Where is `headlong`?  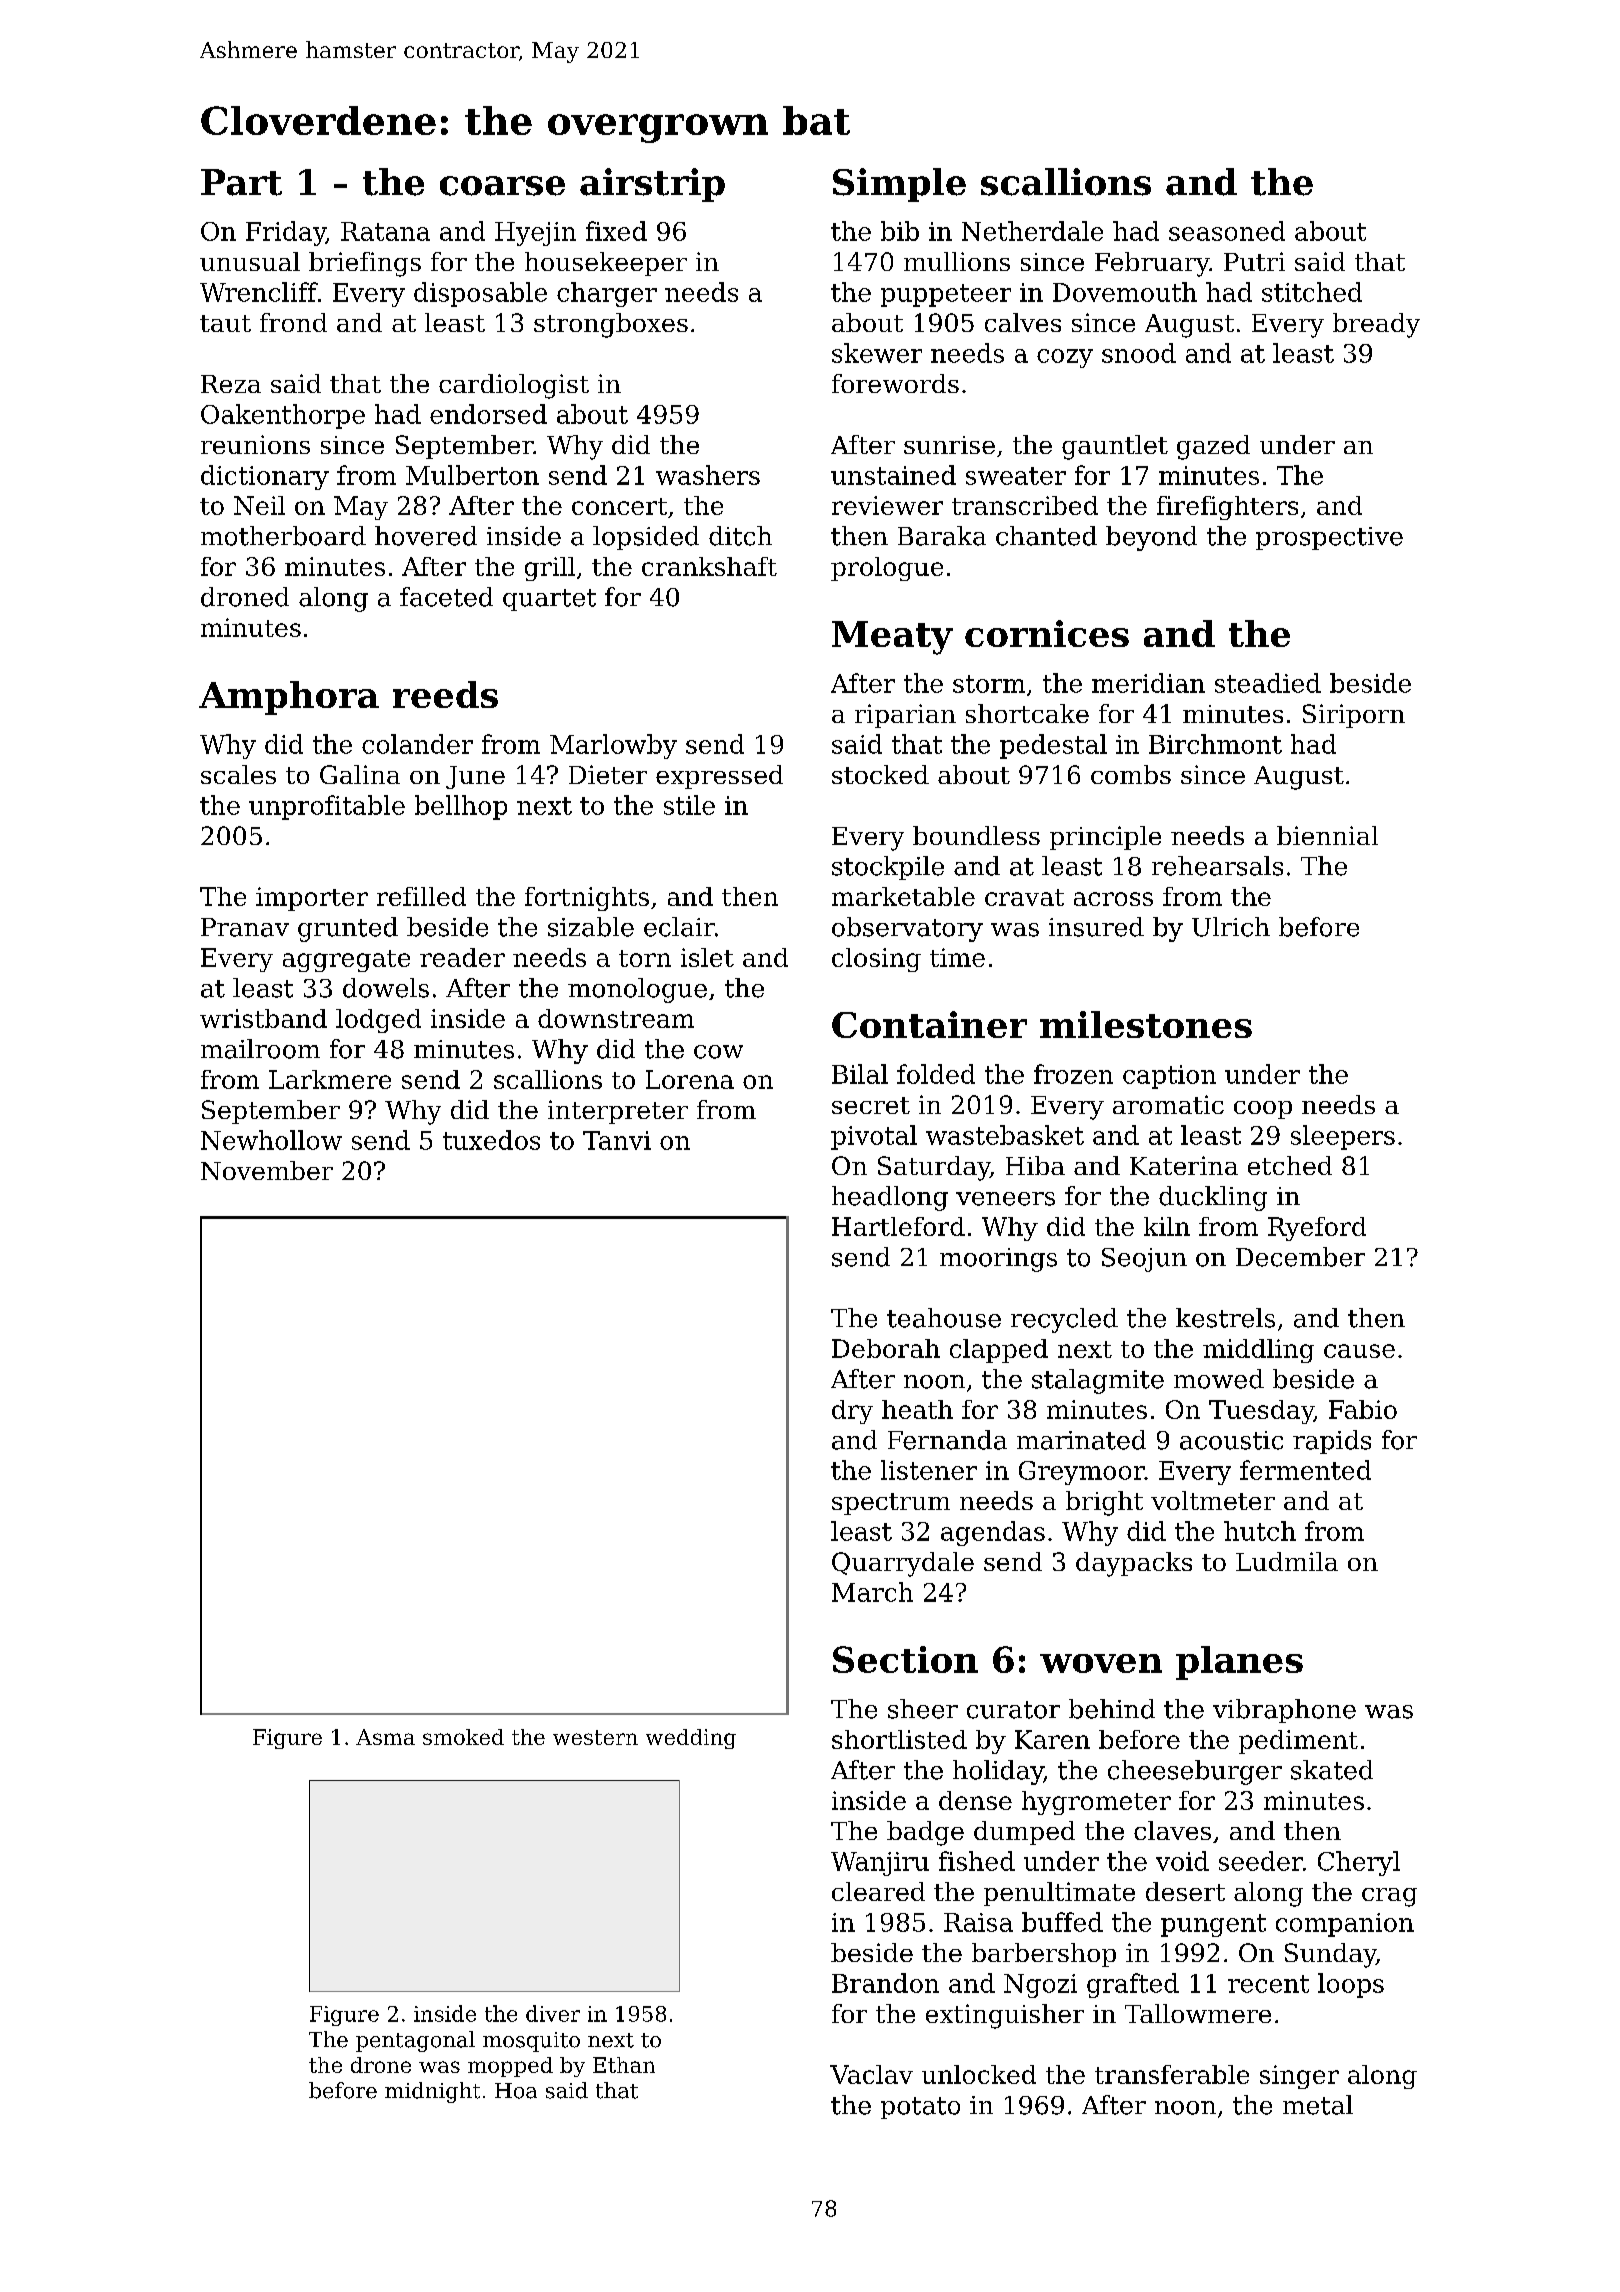 headlong is located at coordinates (890, 1198).
